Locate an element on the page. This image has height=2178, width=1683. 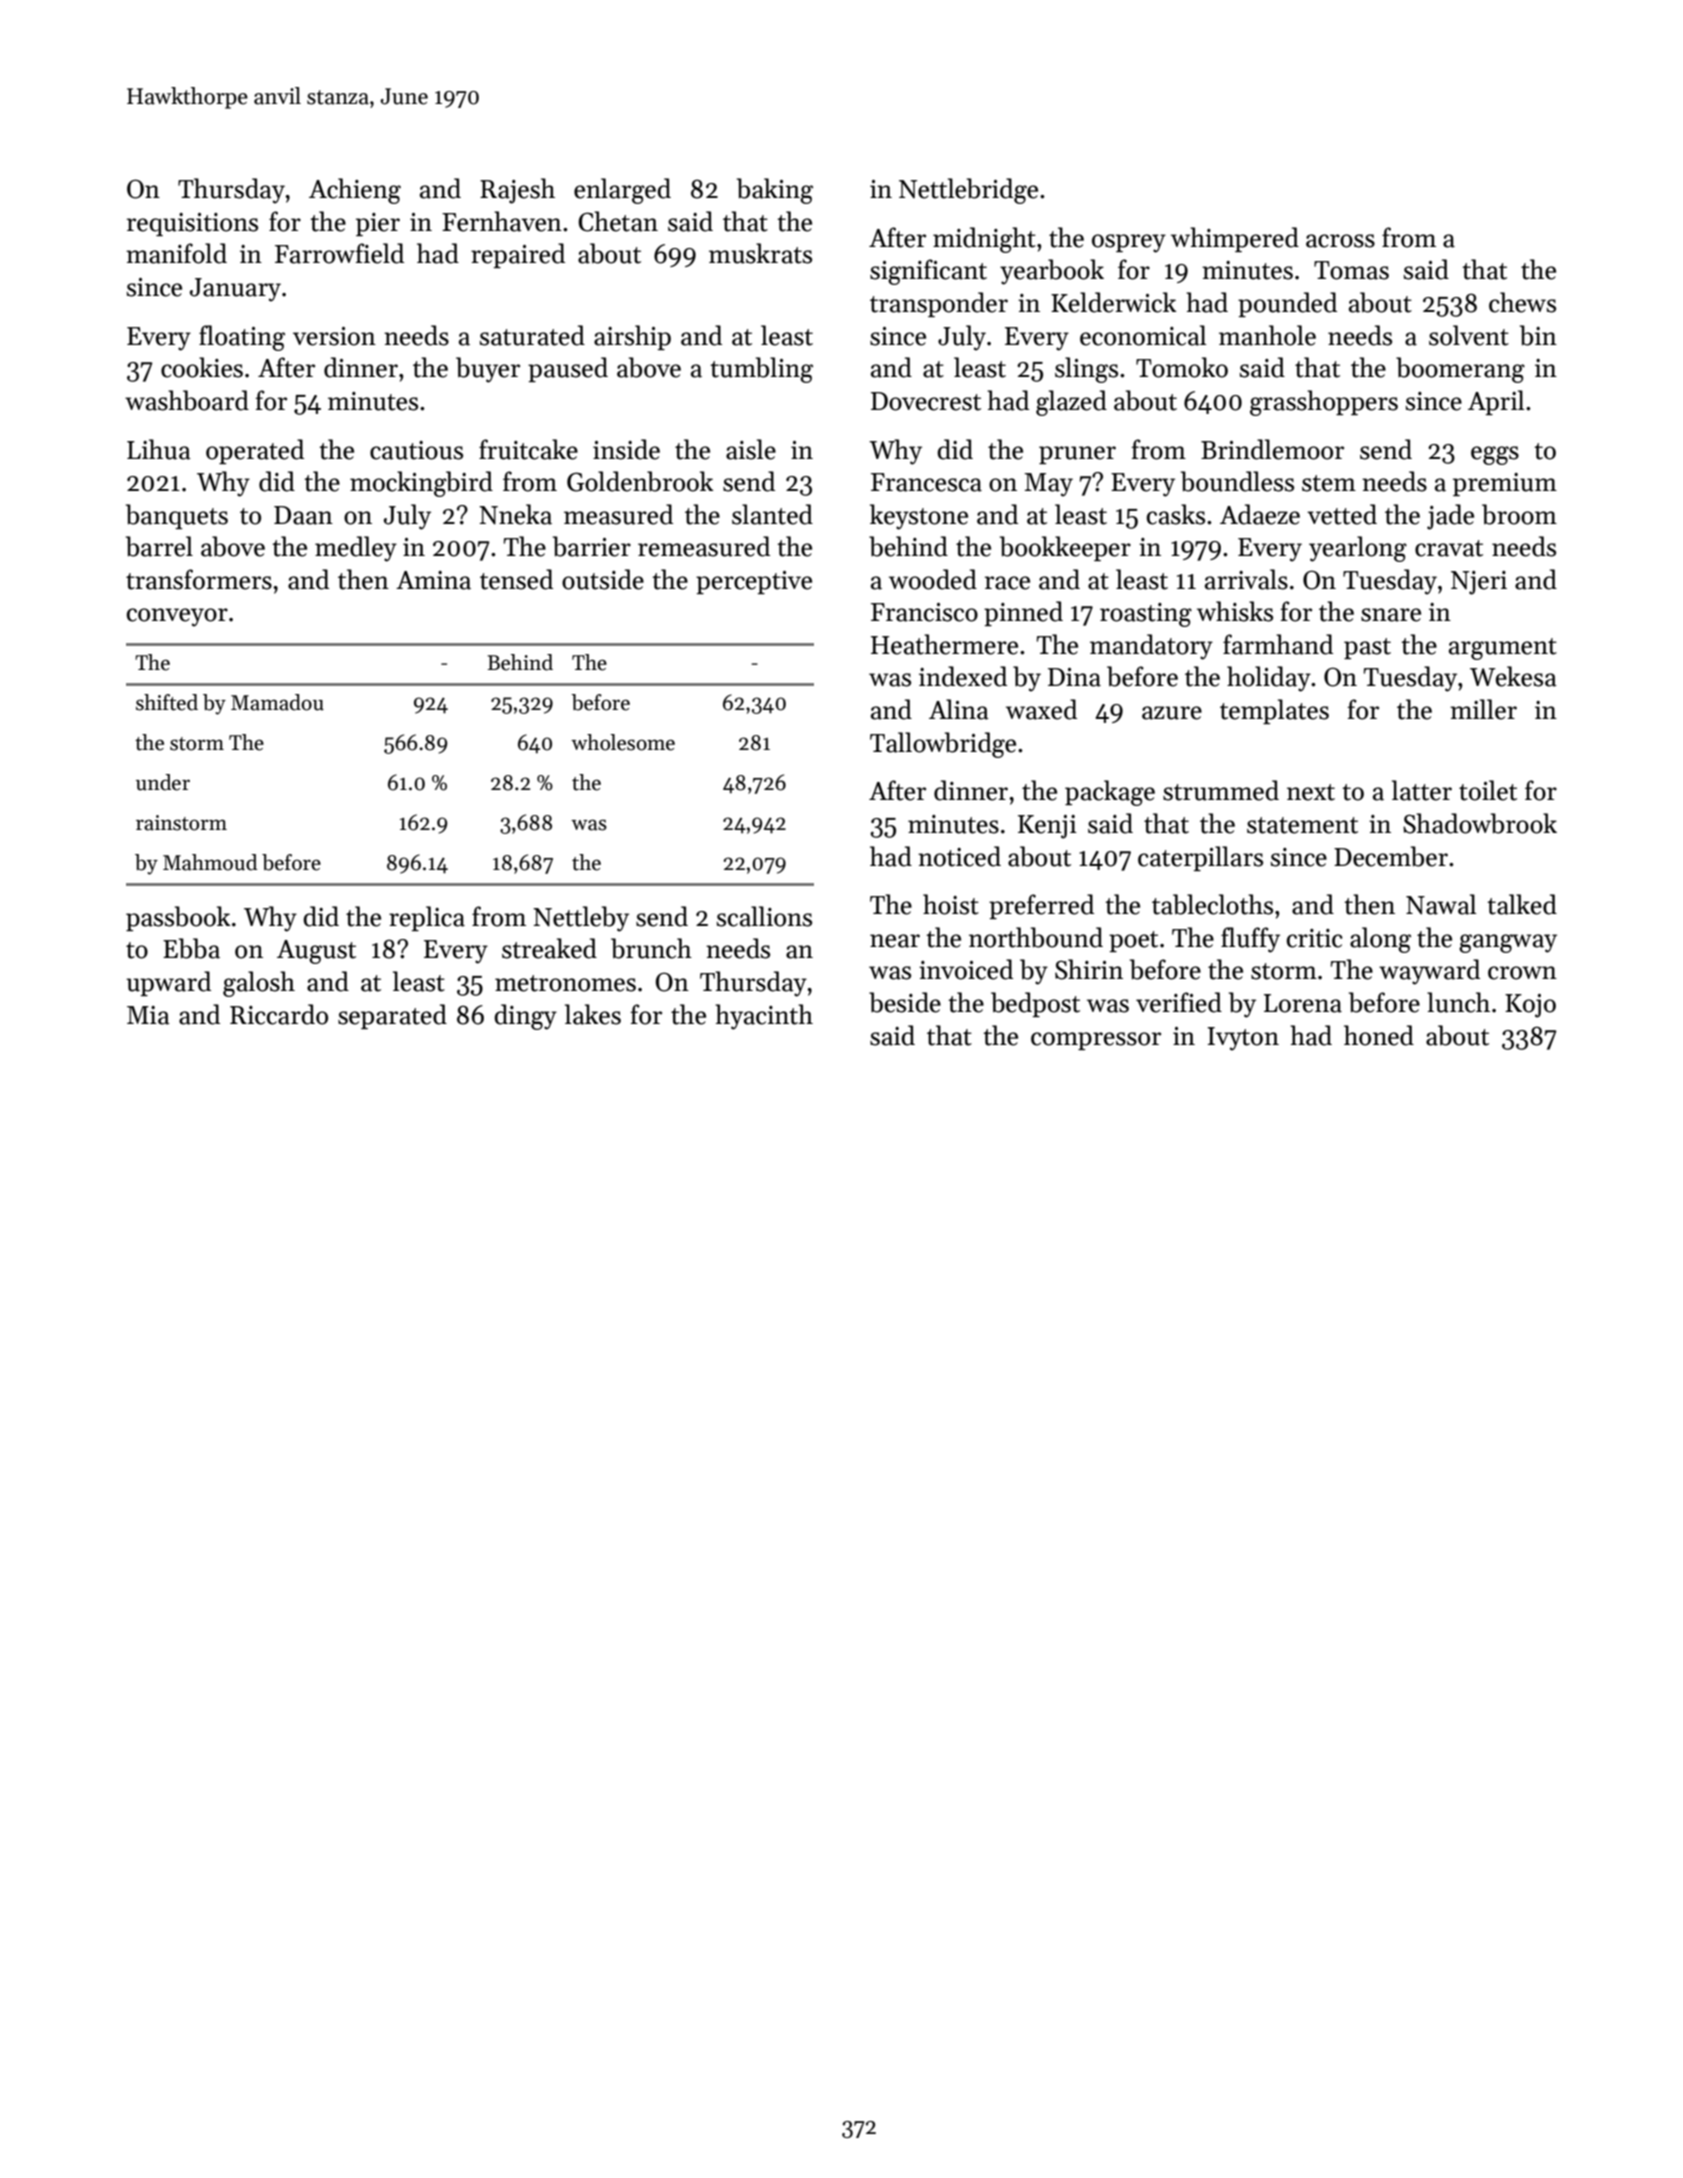
repaired is located at coordinates (518, 255).
